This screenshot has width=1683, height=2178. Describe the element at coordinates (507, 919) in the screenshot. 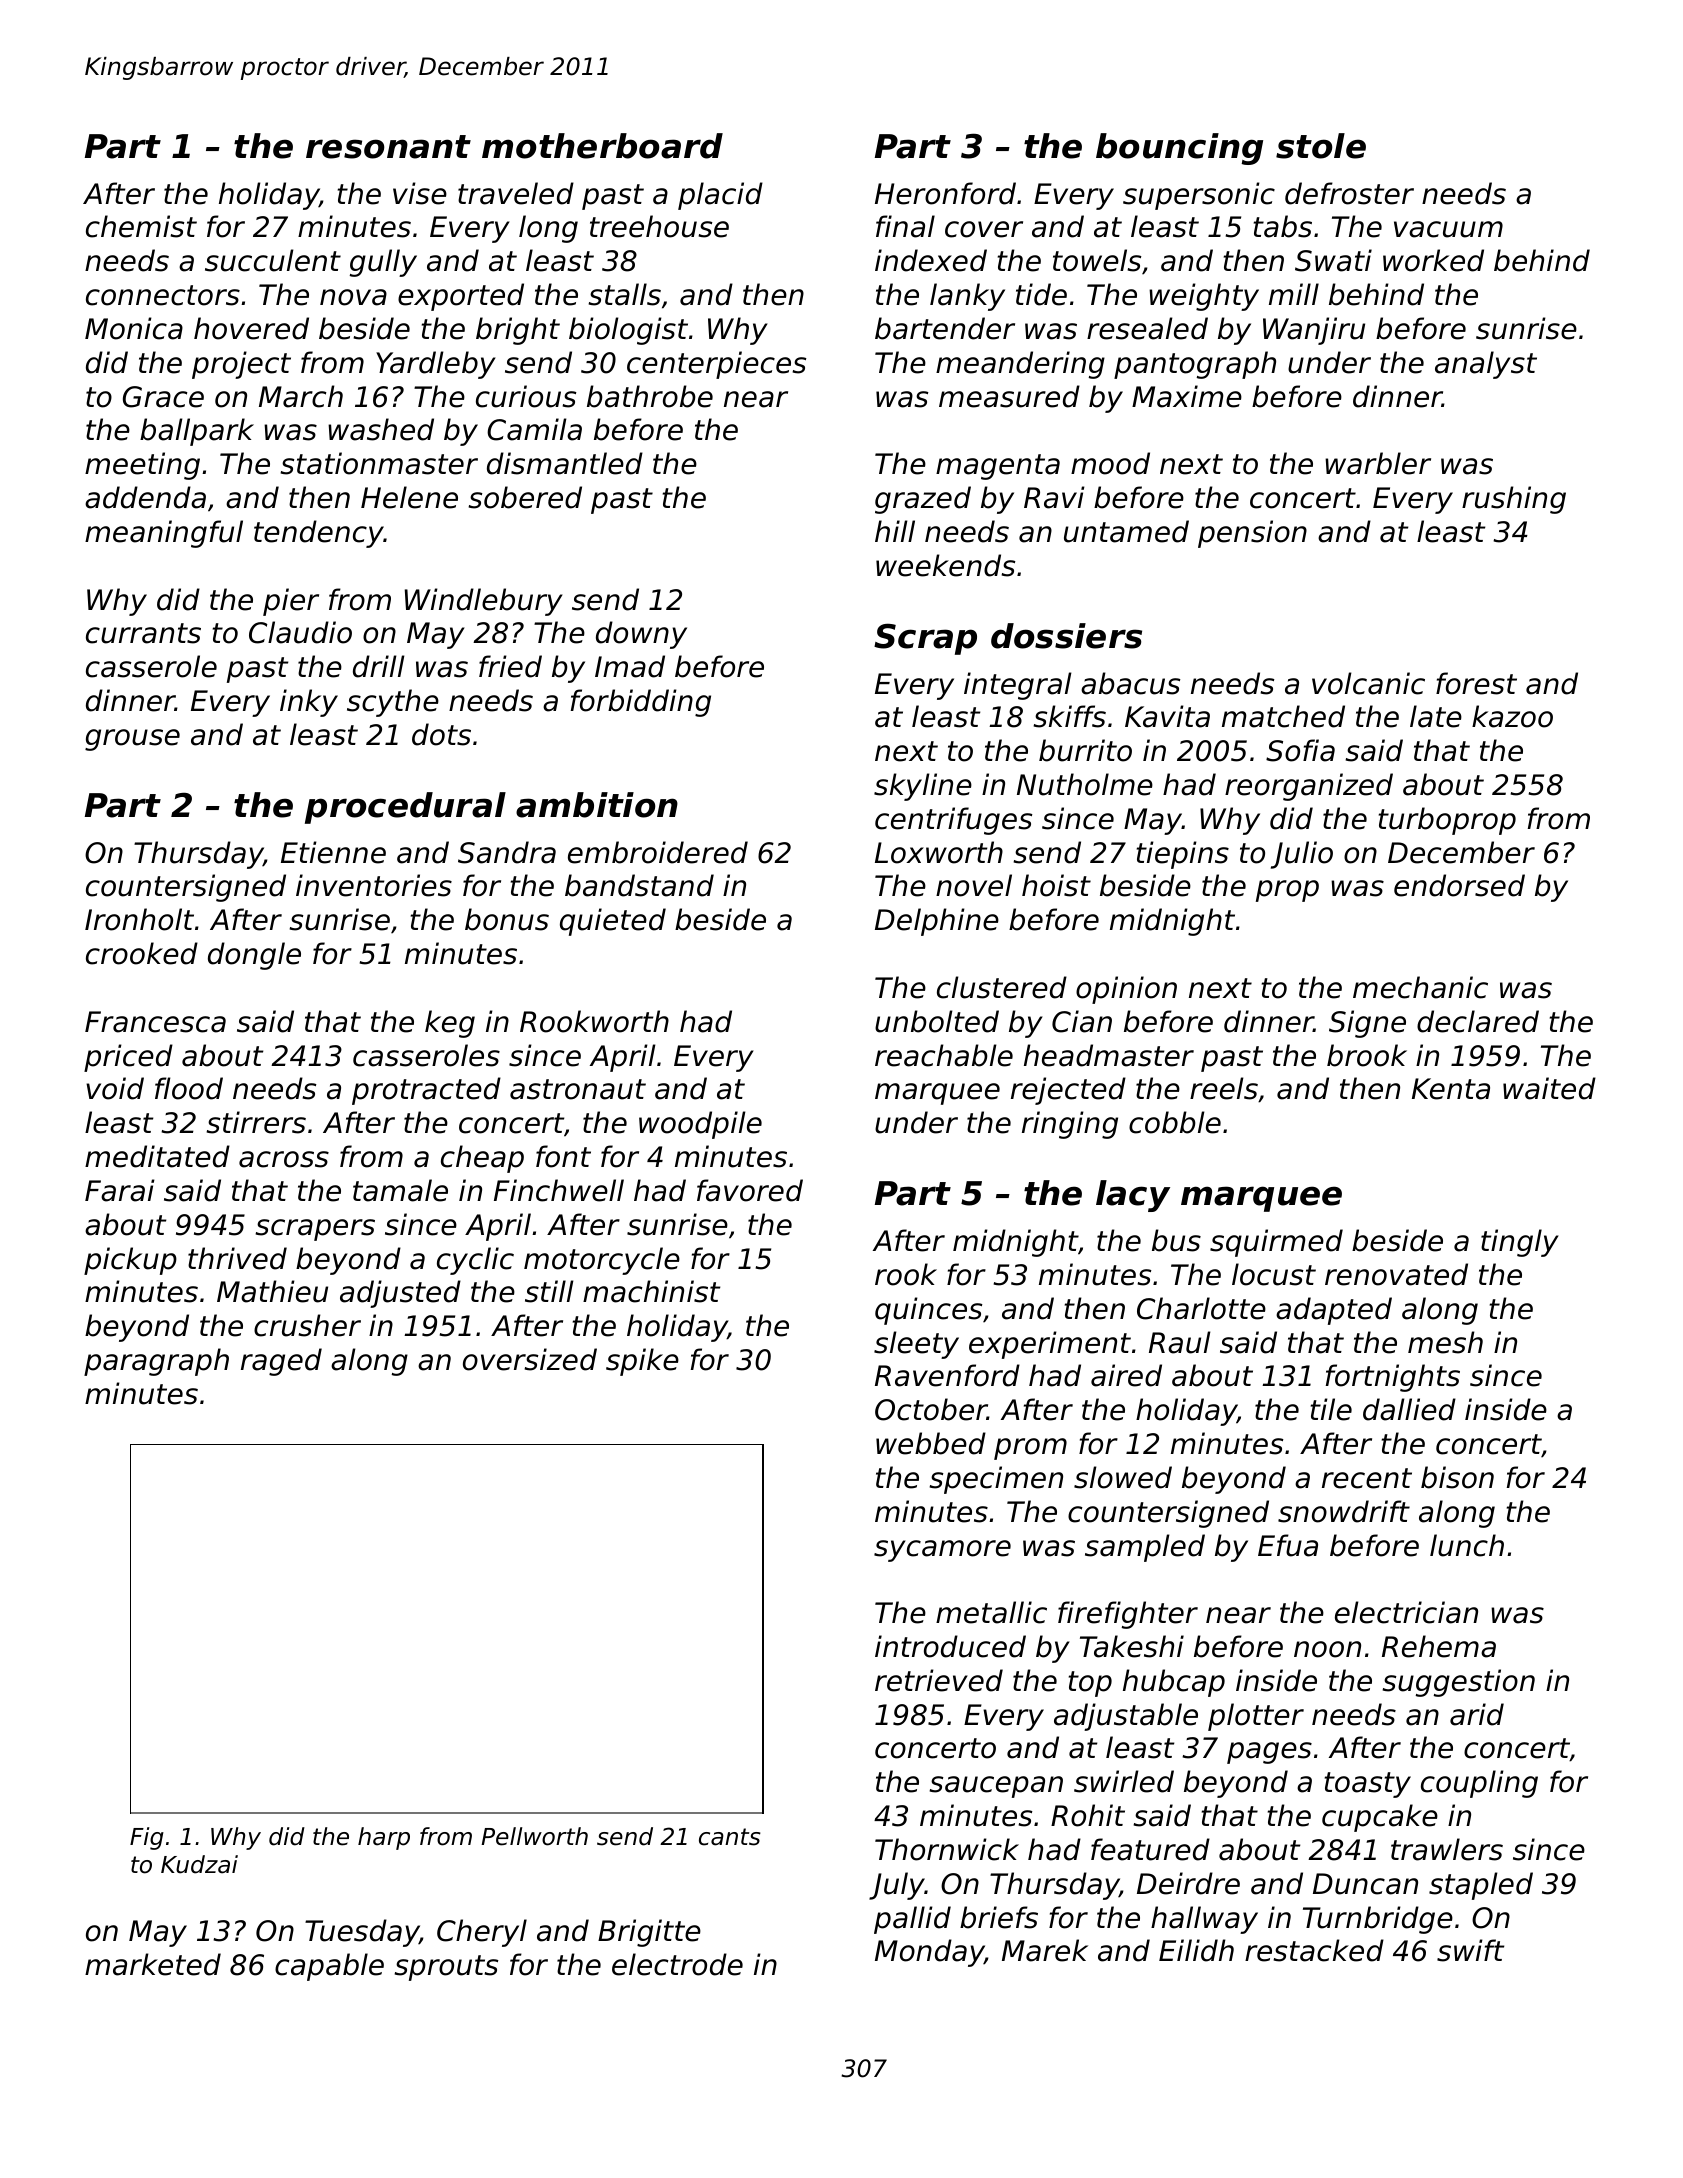

I see `bonus` at that location.
